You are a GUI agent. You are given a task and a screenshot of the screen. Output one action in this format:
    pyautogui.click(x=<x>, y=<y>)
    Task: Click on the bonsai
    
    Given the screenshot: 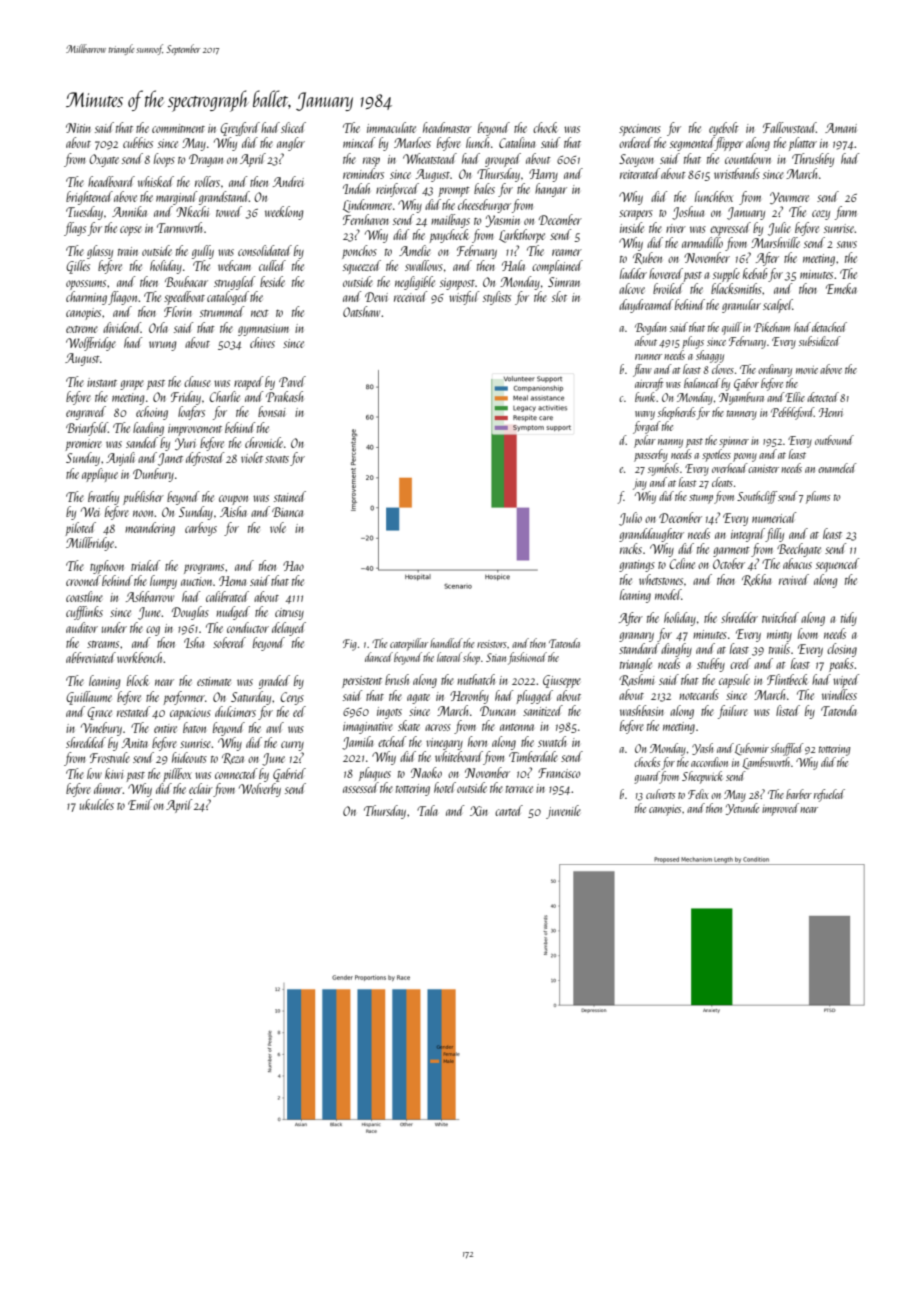 What is the action you would take?
    pyautogui.click(x=271, y=411)
